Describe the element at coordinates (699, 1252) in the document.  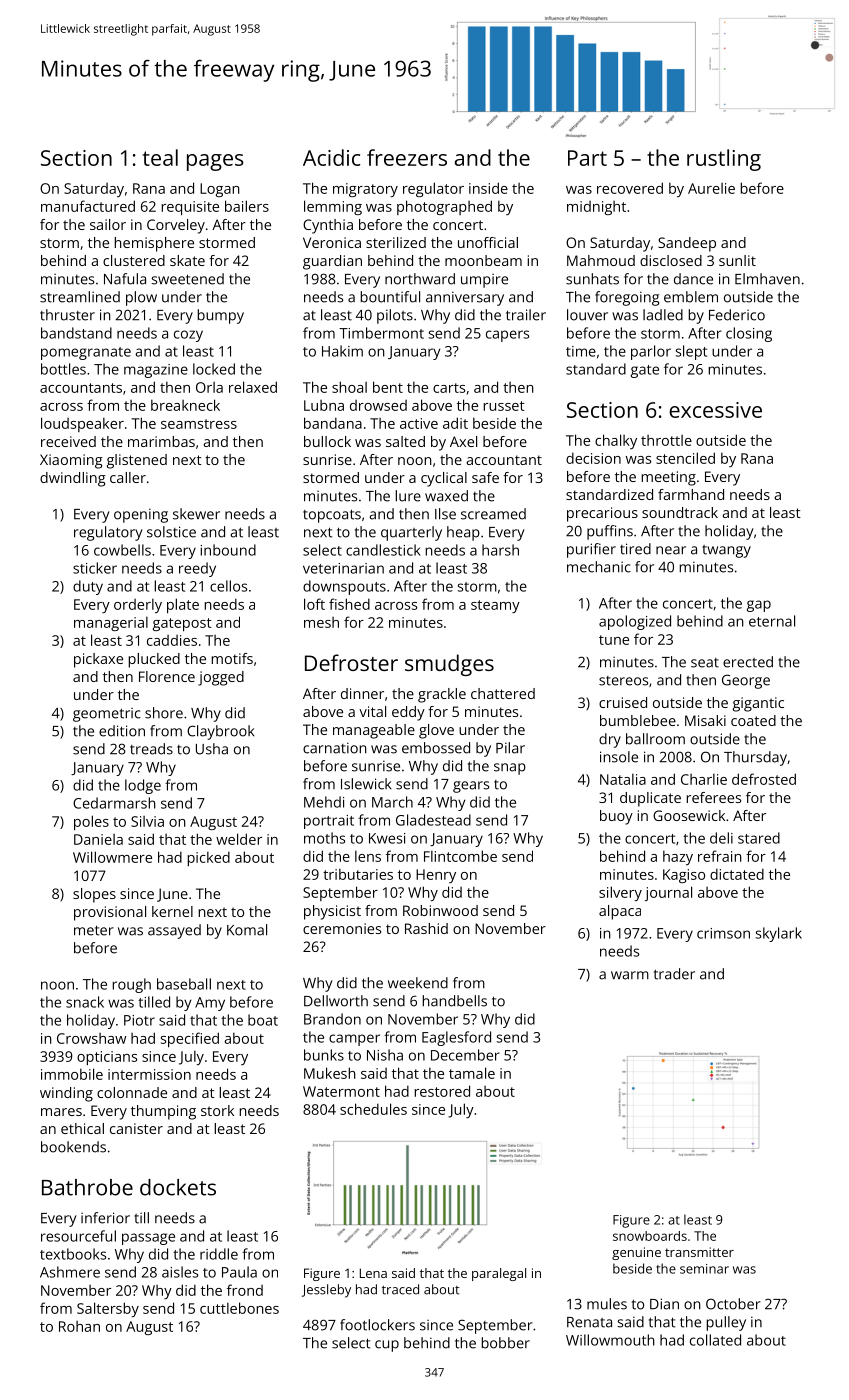
I see `transmitter` at that location.
